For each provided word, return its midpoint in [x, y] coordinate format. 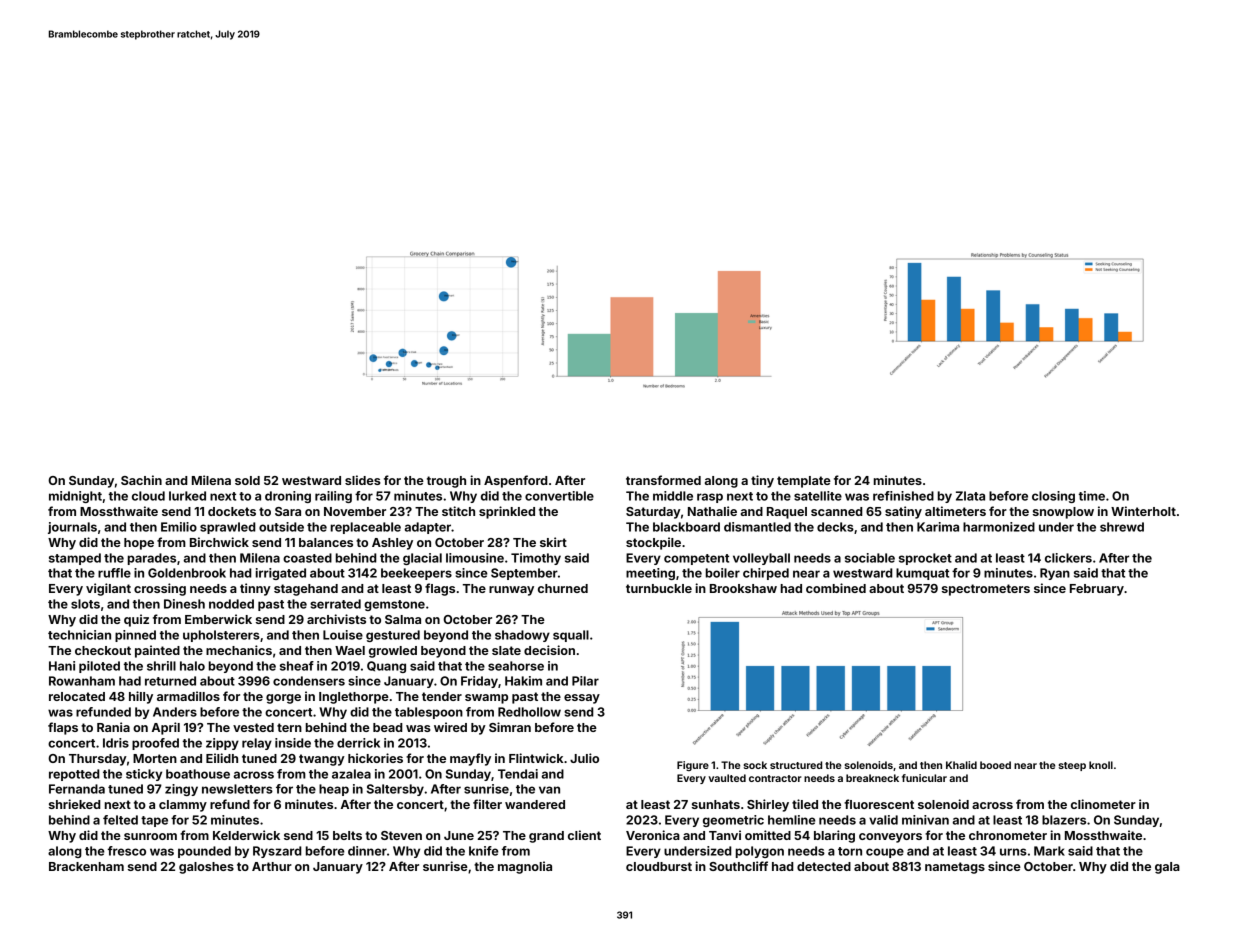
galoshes [206, 868]
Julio [584, 758]
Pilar [585, 681]
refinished [903, 496]
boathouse [198, 774]
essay [582, 699]
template [804, 482]
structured [796, 765]
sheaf [297, 666]
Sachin [141, 480]
